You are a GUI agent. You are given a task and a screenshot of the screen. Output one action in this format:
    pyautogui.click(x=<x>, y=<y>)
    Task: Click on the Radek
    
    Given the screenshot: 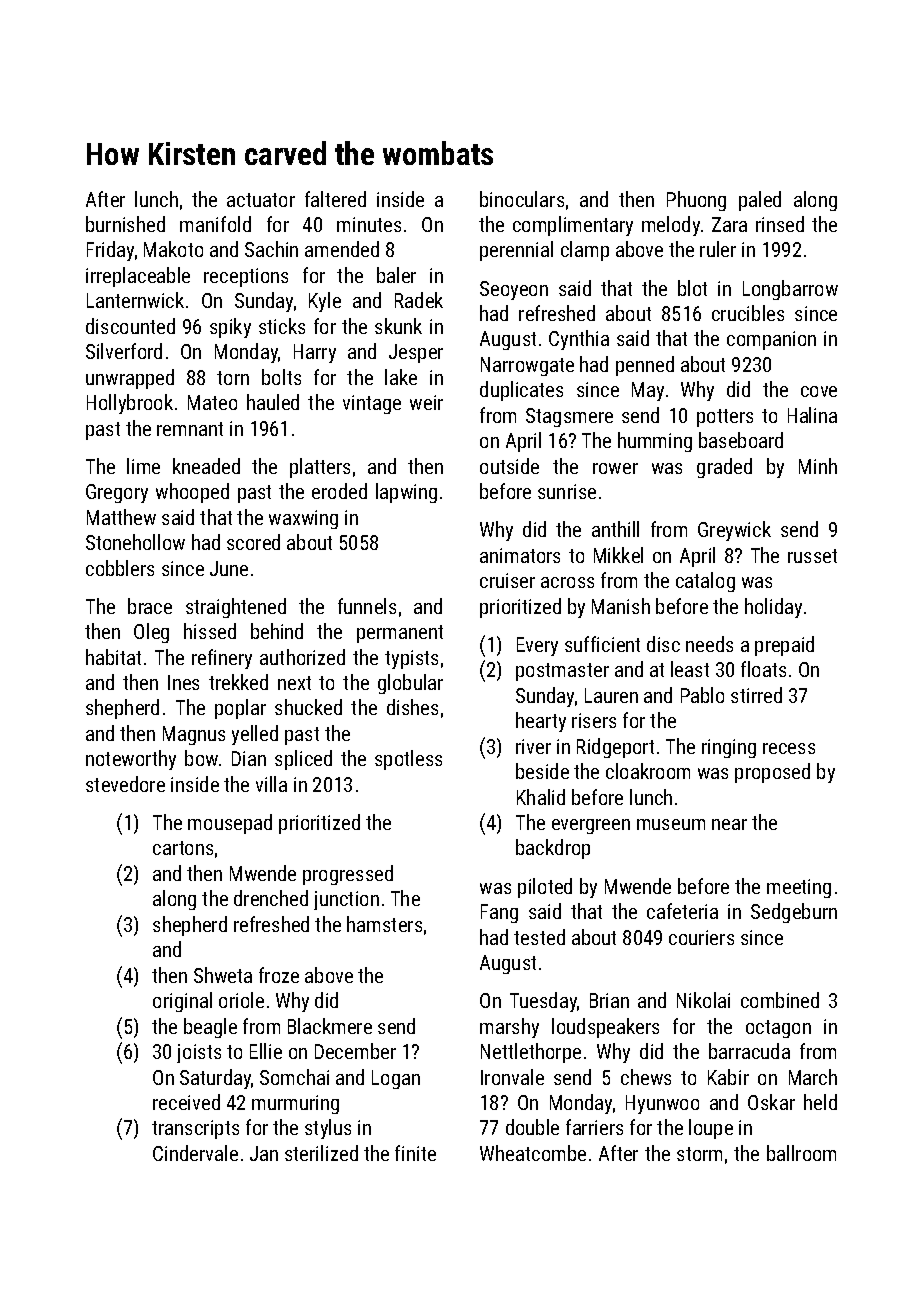 What is the action you would take?
    pyautogui.click(x=419, y=300)
